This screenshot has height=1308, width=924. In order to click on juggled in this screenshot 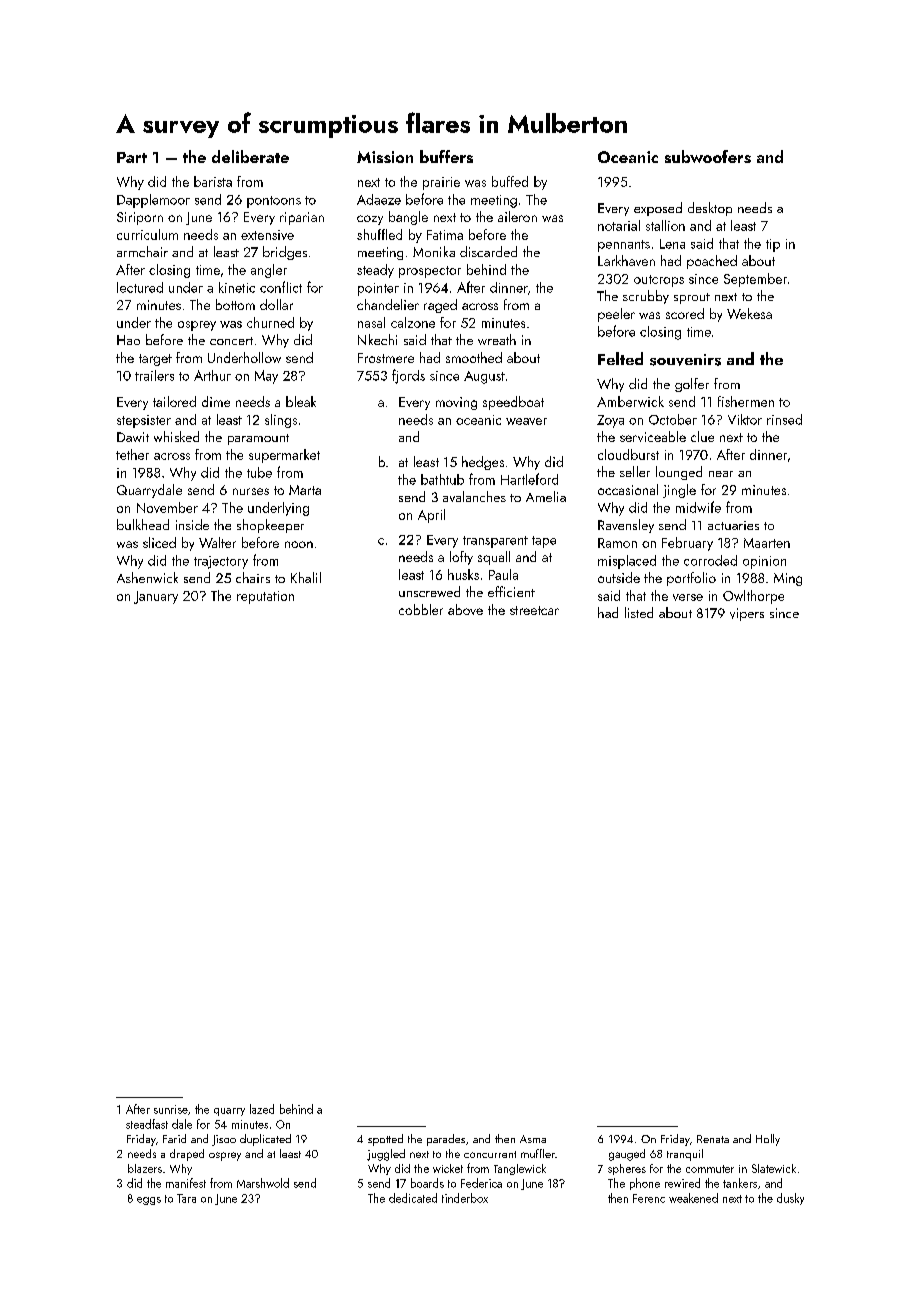, I will do `click(386, 1155)`.
